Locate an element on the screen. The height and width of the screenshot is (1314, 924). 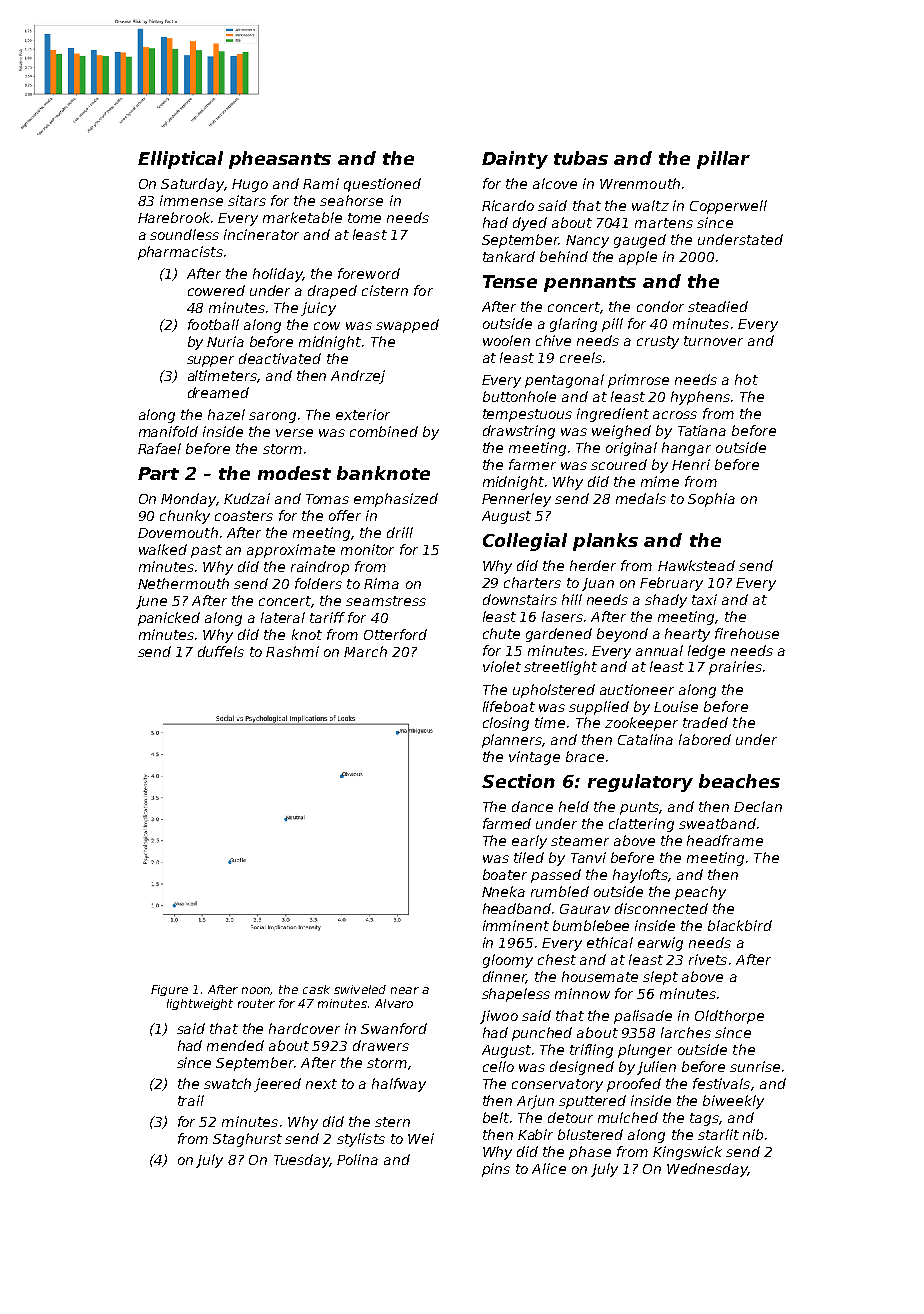
Tatiana is located at coordinates (702, 430).
